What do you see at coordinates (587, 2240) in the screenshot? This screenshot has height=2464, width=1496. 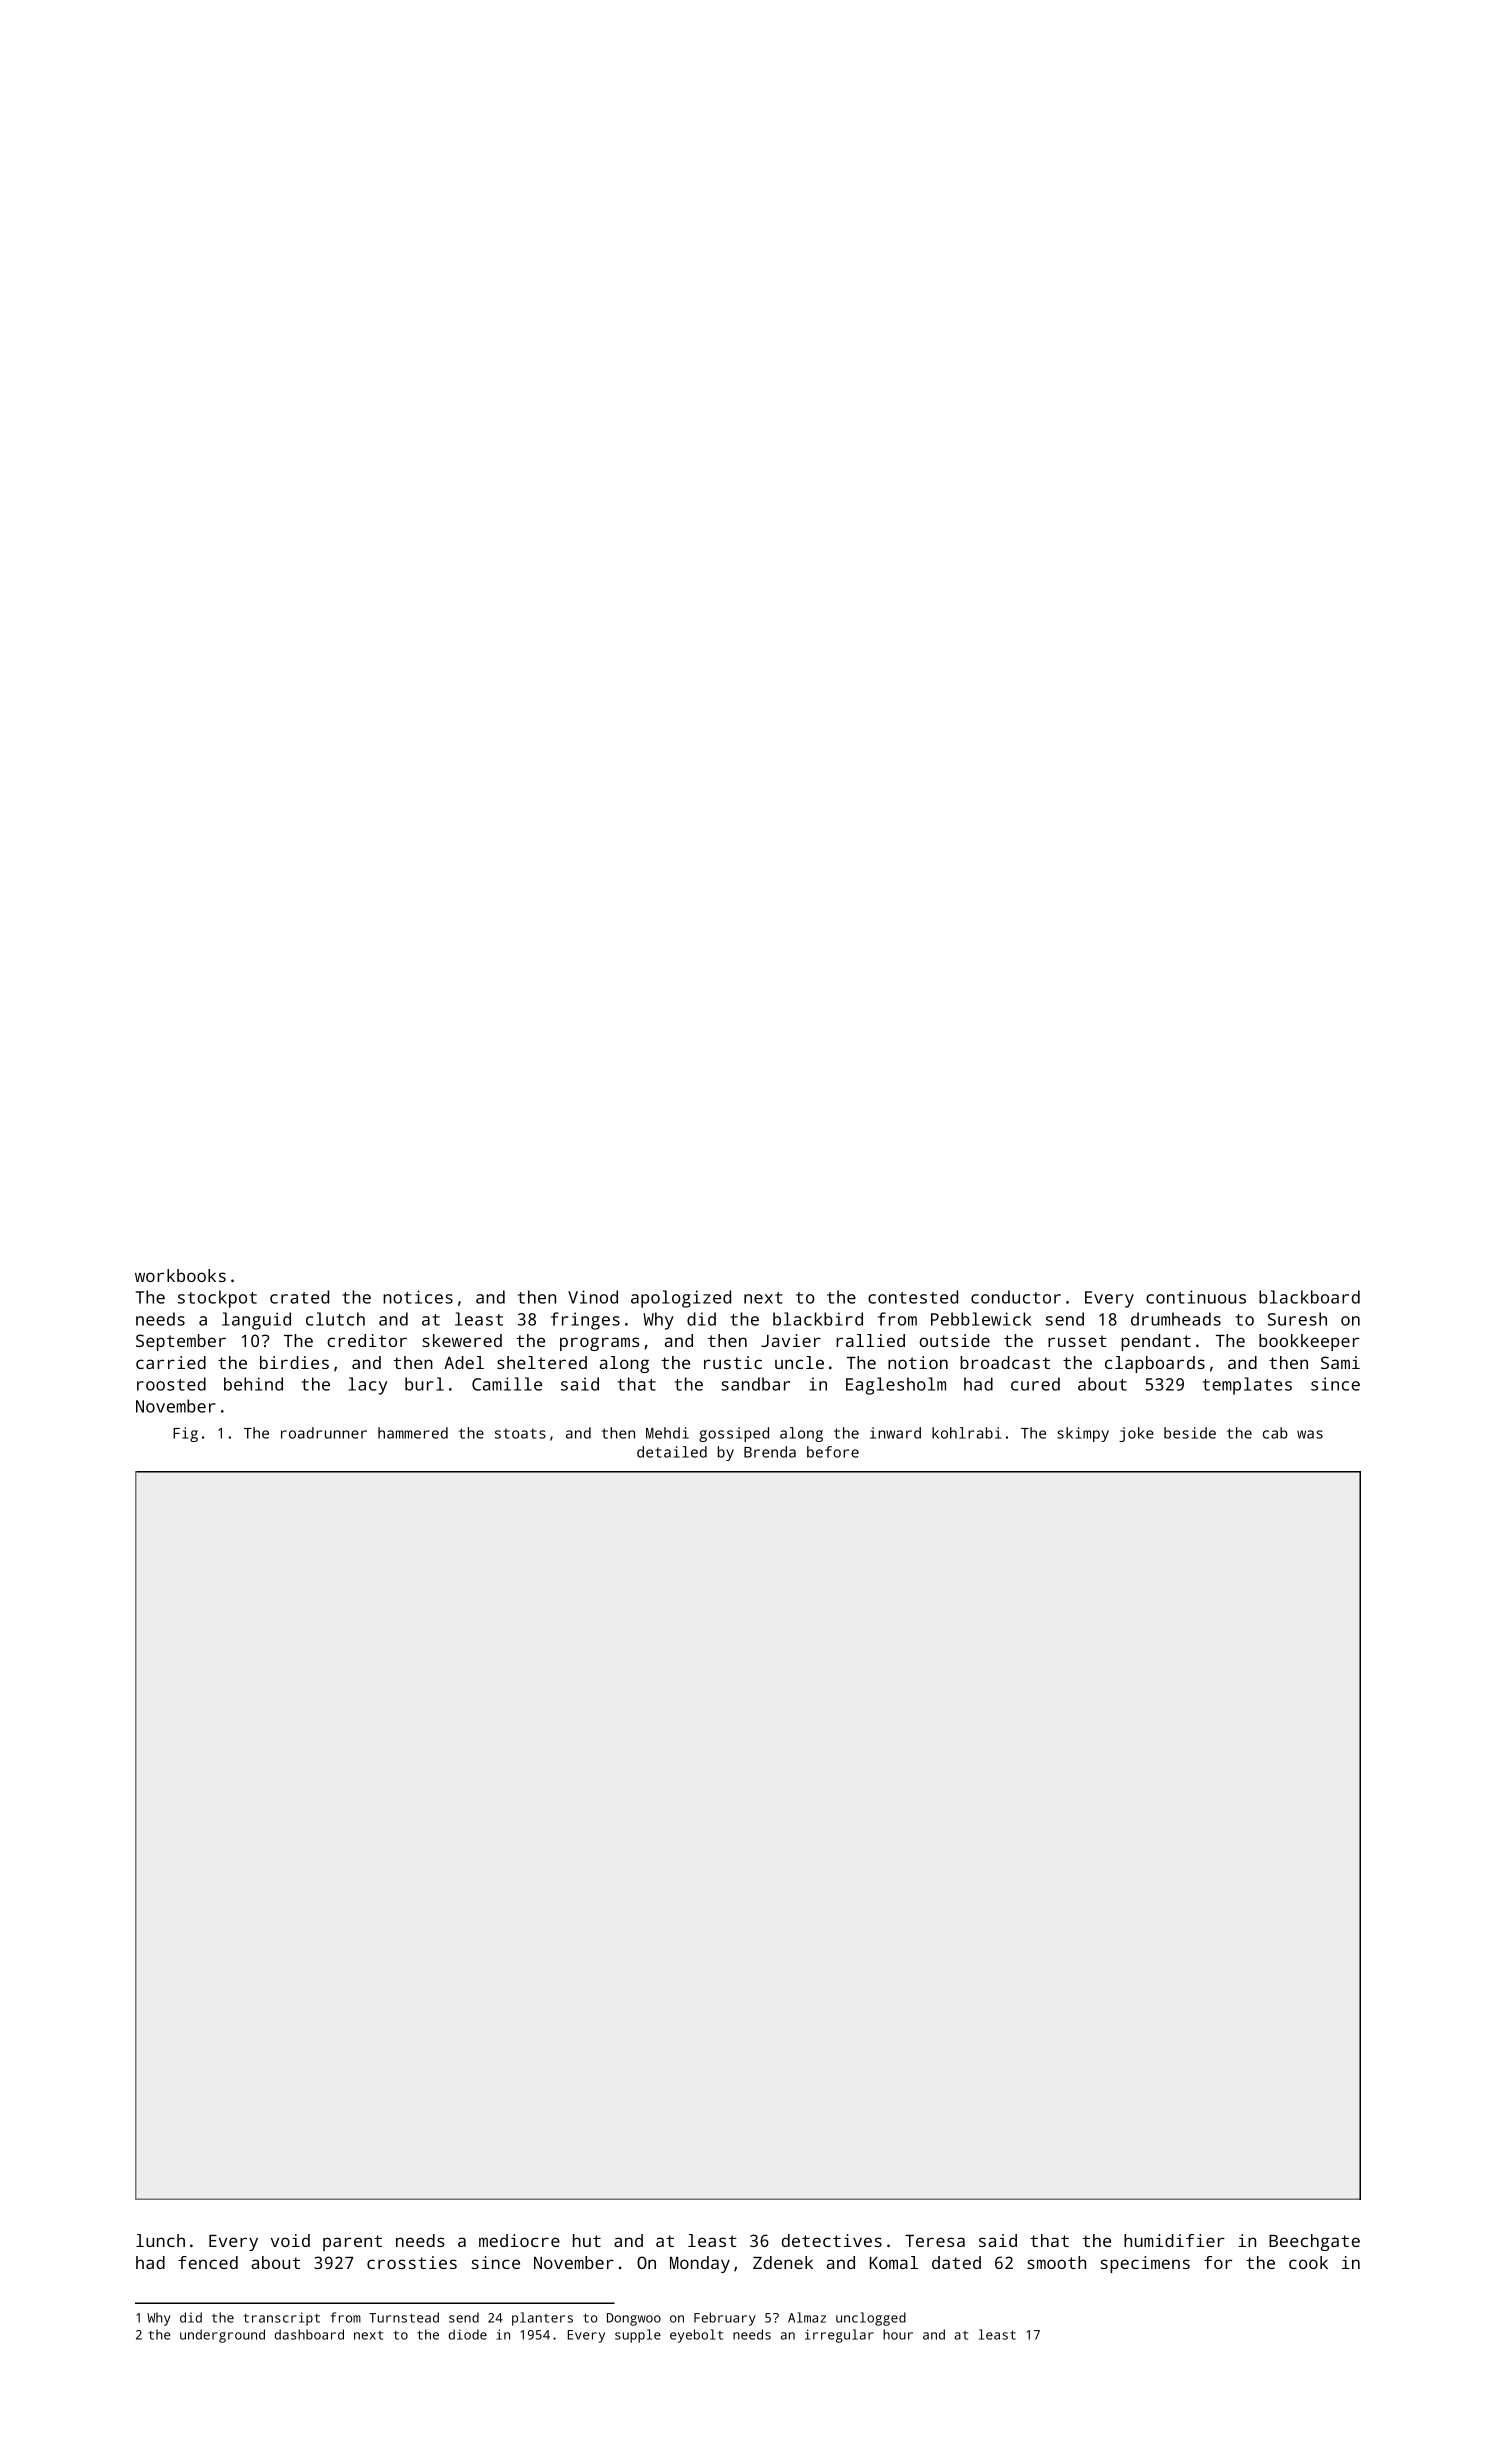 I see `hut` at bounding box center [587, 2240].
